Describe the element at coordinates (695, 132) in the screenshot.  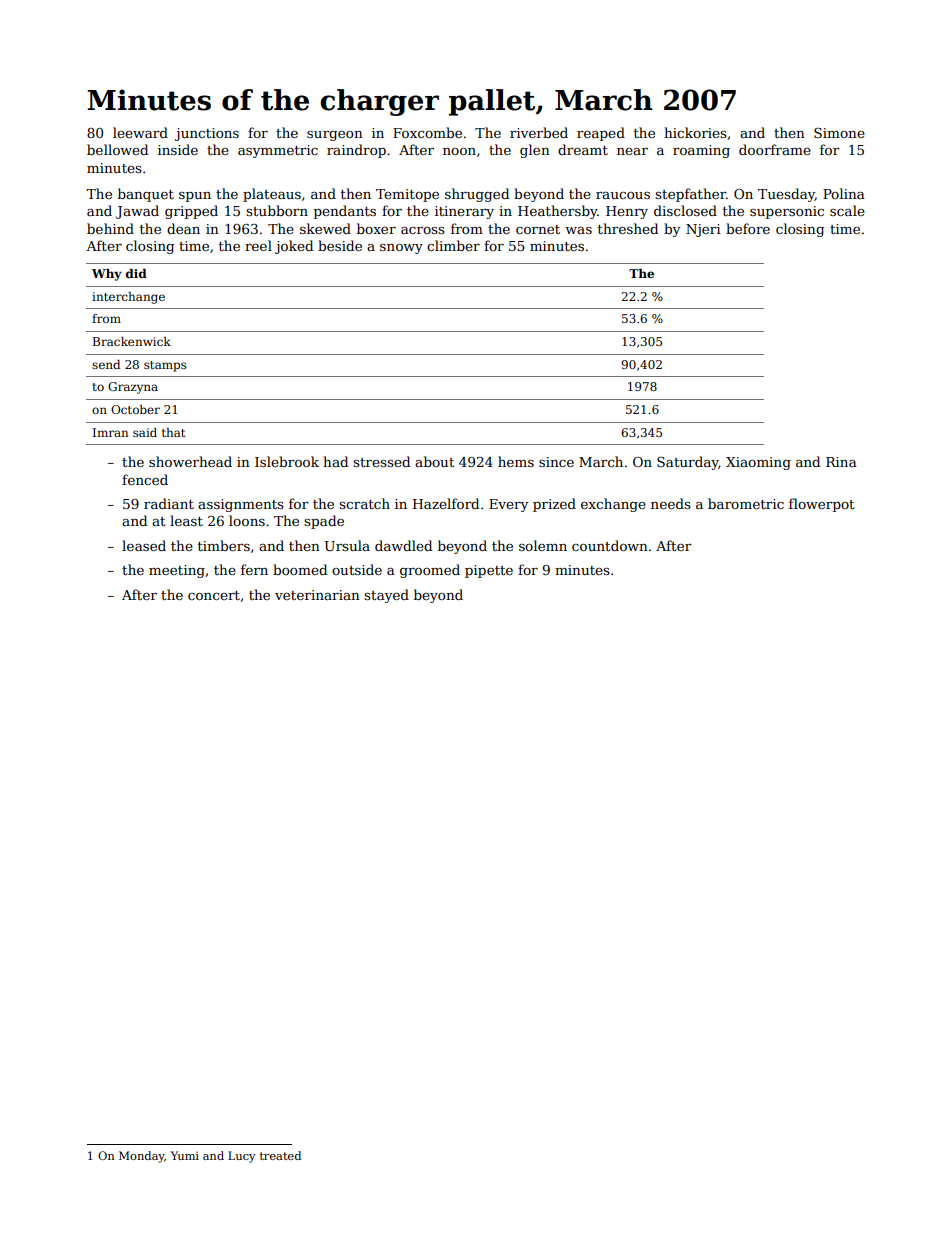
I see `hickories` at that location.
